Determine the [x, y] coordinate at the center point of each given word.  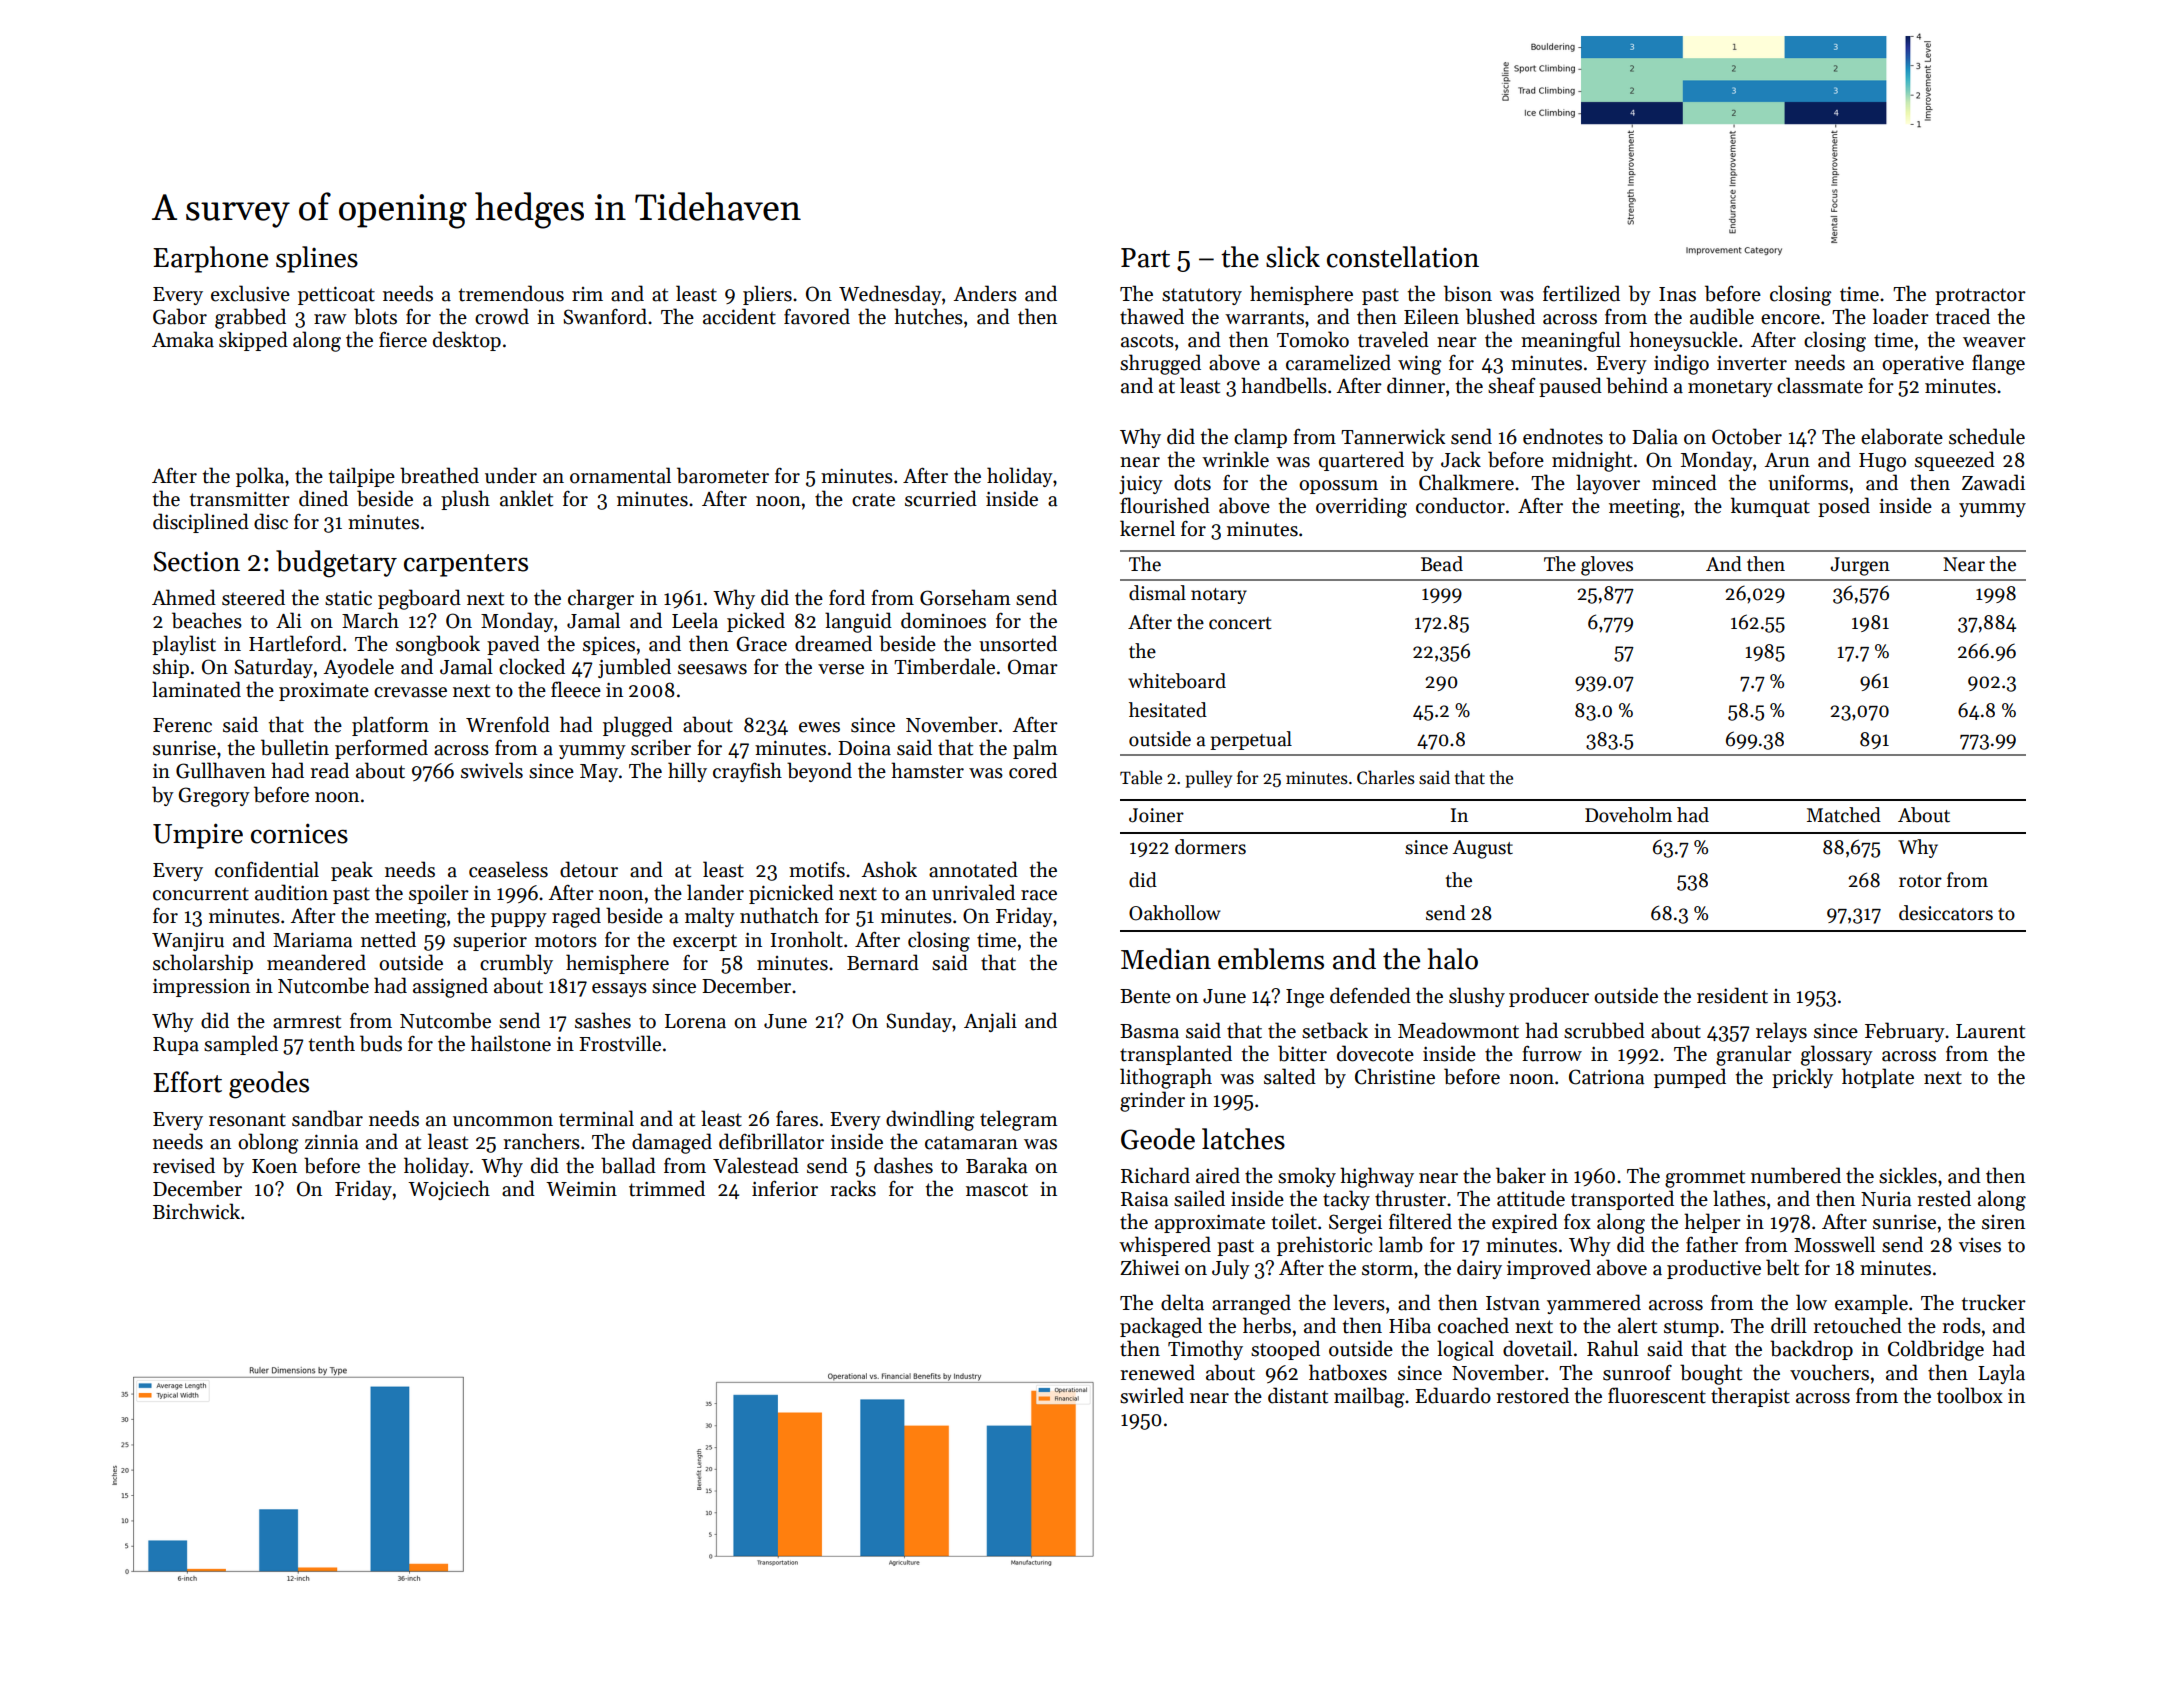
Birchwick [196, 1211]
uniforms [1808, 482]
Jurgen [1860, 566]
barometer [723, 475]
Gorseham [965, 597]
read [329, 770]
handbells [1284, 385]
